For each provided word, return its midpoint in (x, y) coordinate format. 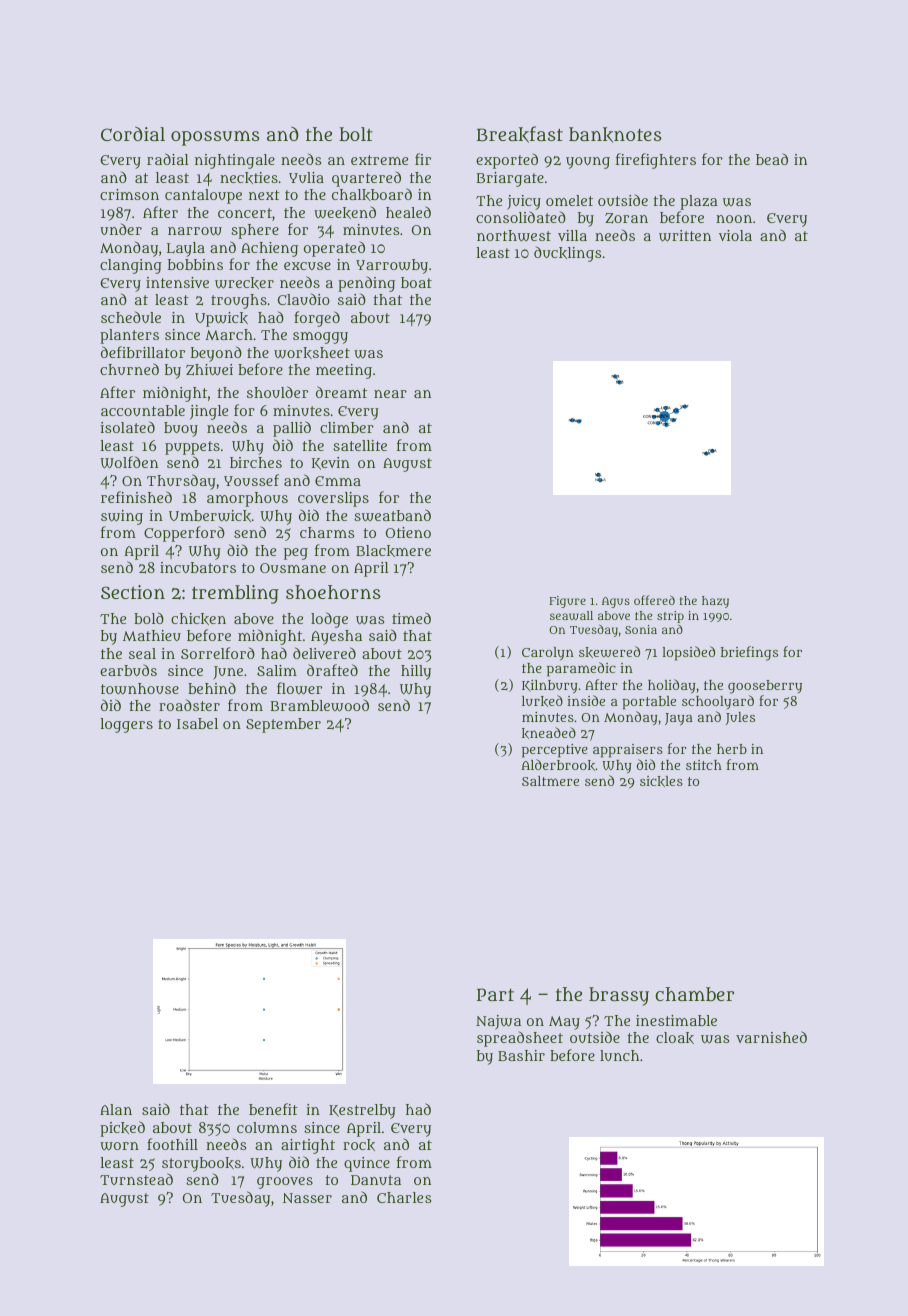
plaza (699, 202)
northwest (514, 236)
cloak (675, 1038)
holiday (672, 686)
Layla (186, 249)
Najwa (498, 1022)
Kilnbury (550, 687)
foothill (172, 1144)
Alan (116, 1109)
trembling (235, 594)
